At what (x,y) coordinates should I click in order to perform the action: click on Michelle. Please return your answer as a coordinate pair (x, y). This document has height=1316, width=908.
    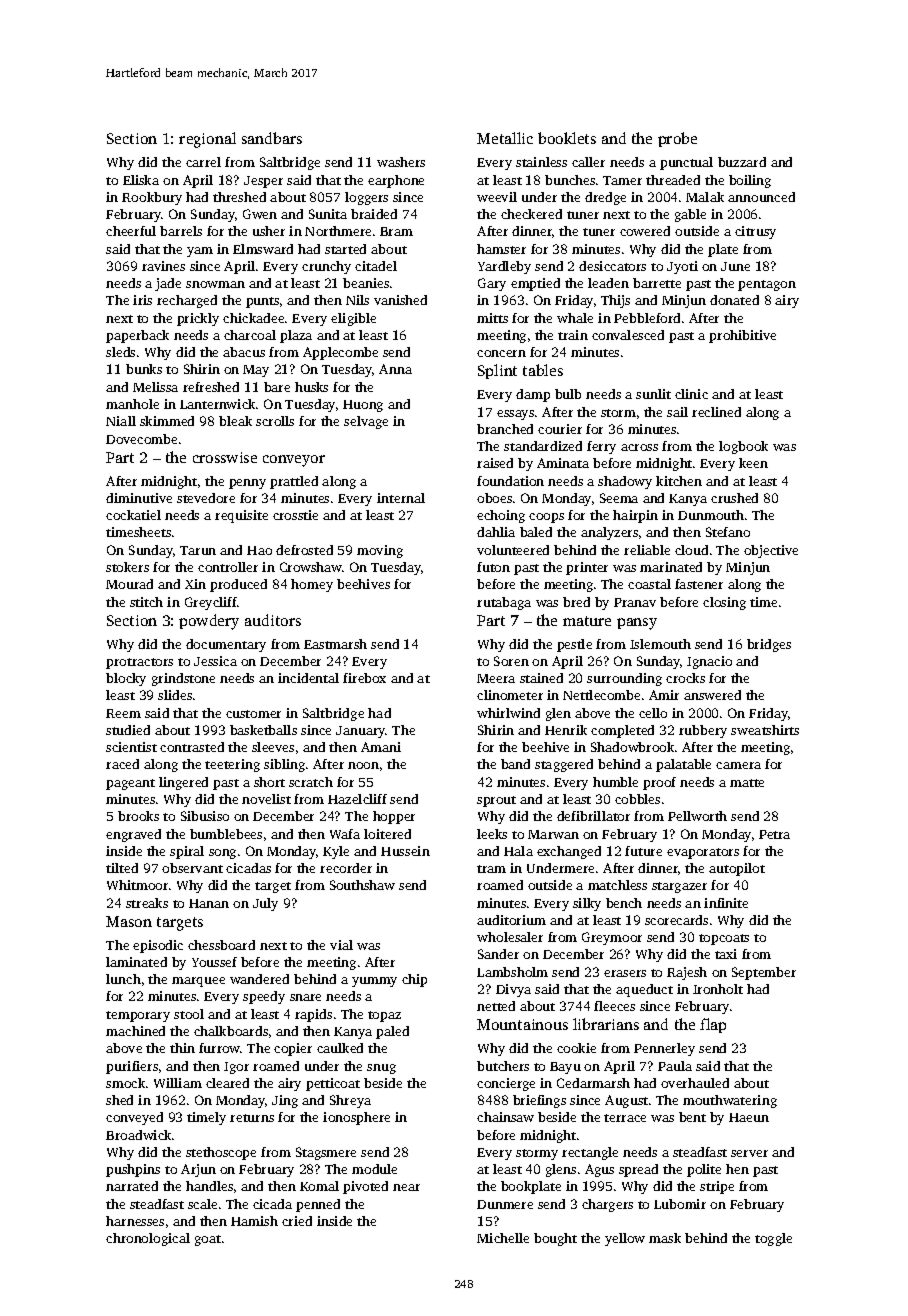
    Looking at the image, I should click on (503, 1238).
